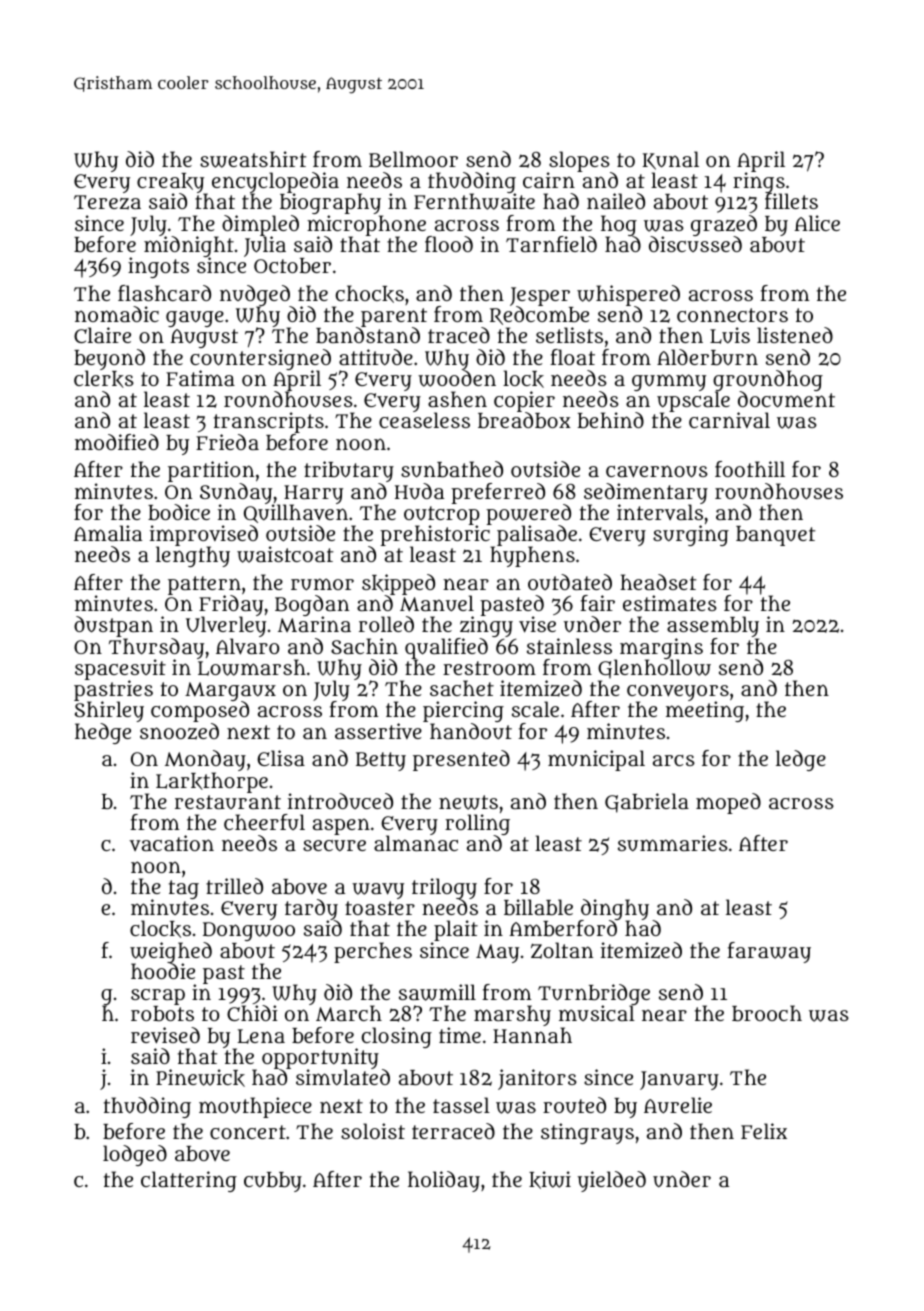 This page has width=924, height=1311. Describe the element at coordinates (249, 931) in the page. I see `Dongwoo` at that location.
